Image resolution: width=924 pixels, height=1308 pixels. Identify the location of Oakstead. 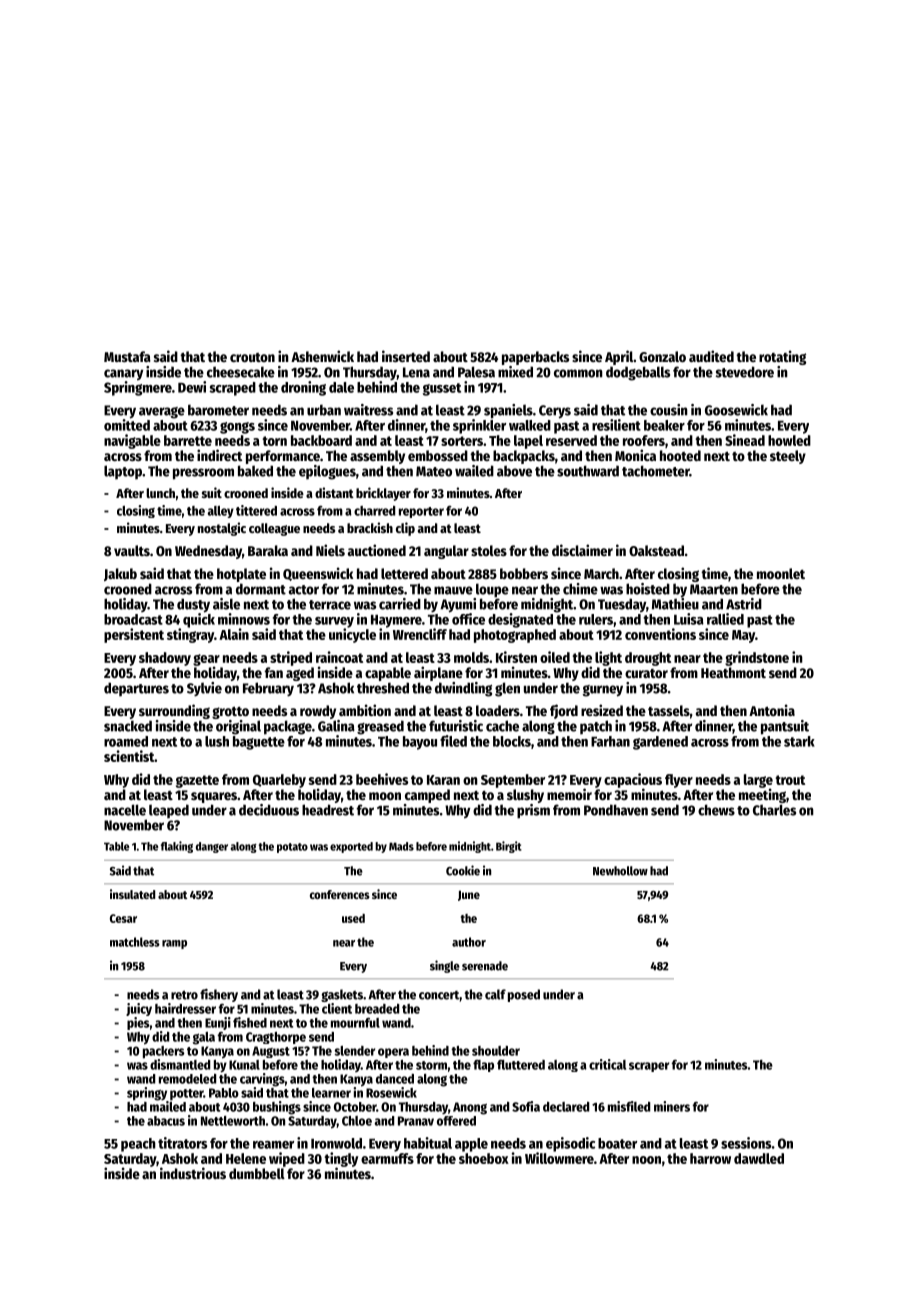
(656, 550).
